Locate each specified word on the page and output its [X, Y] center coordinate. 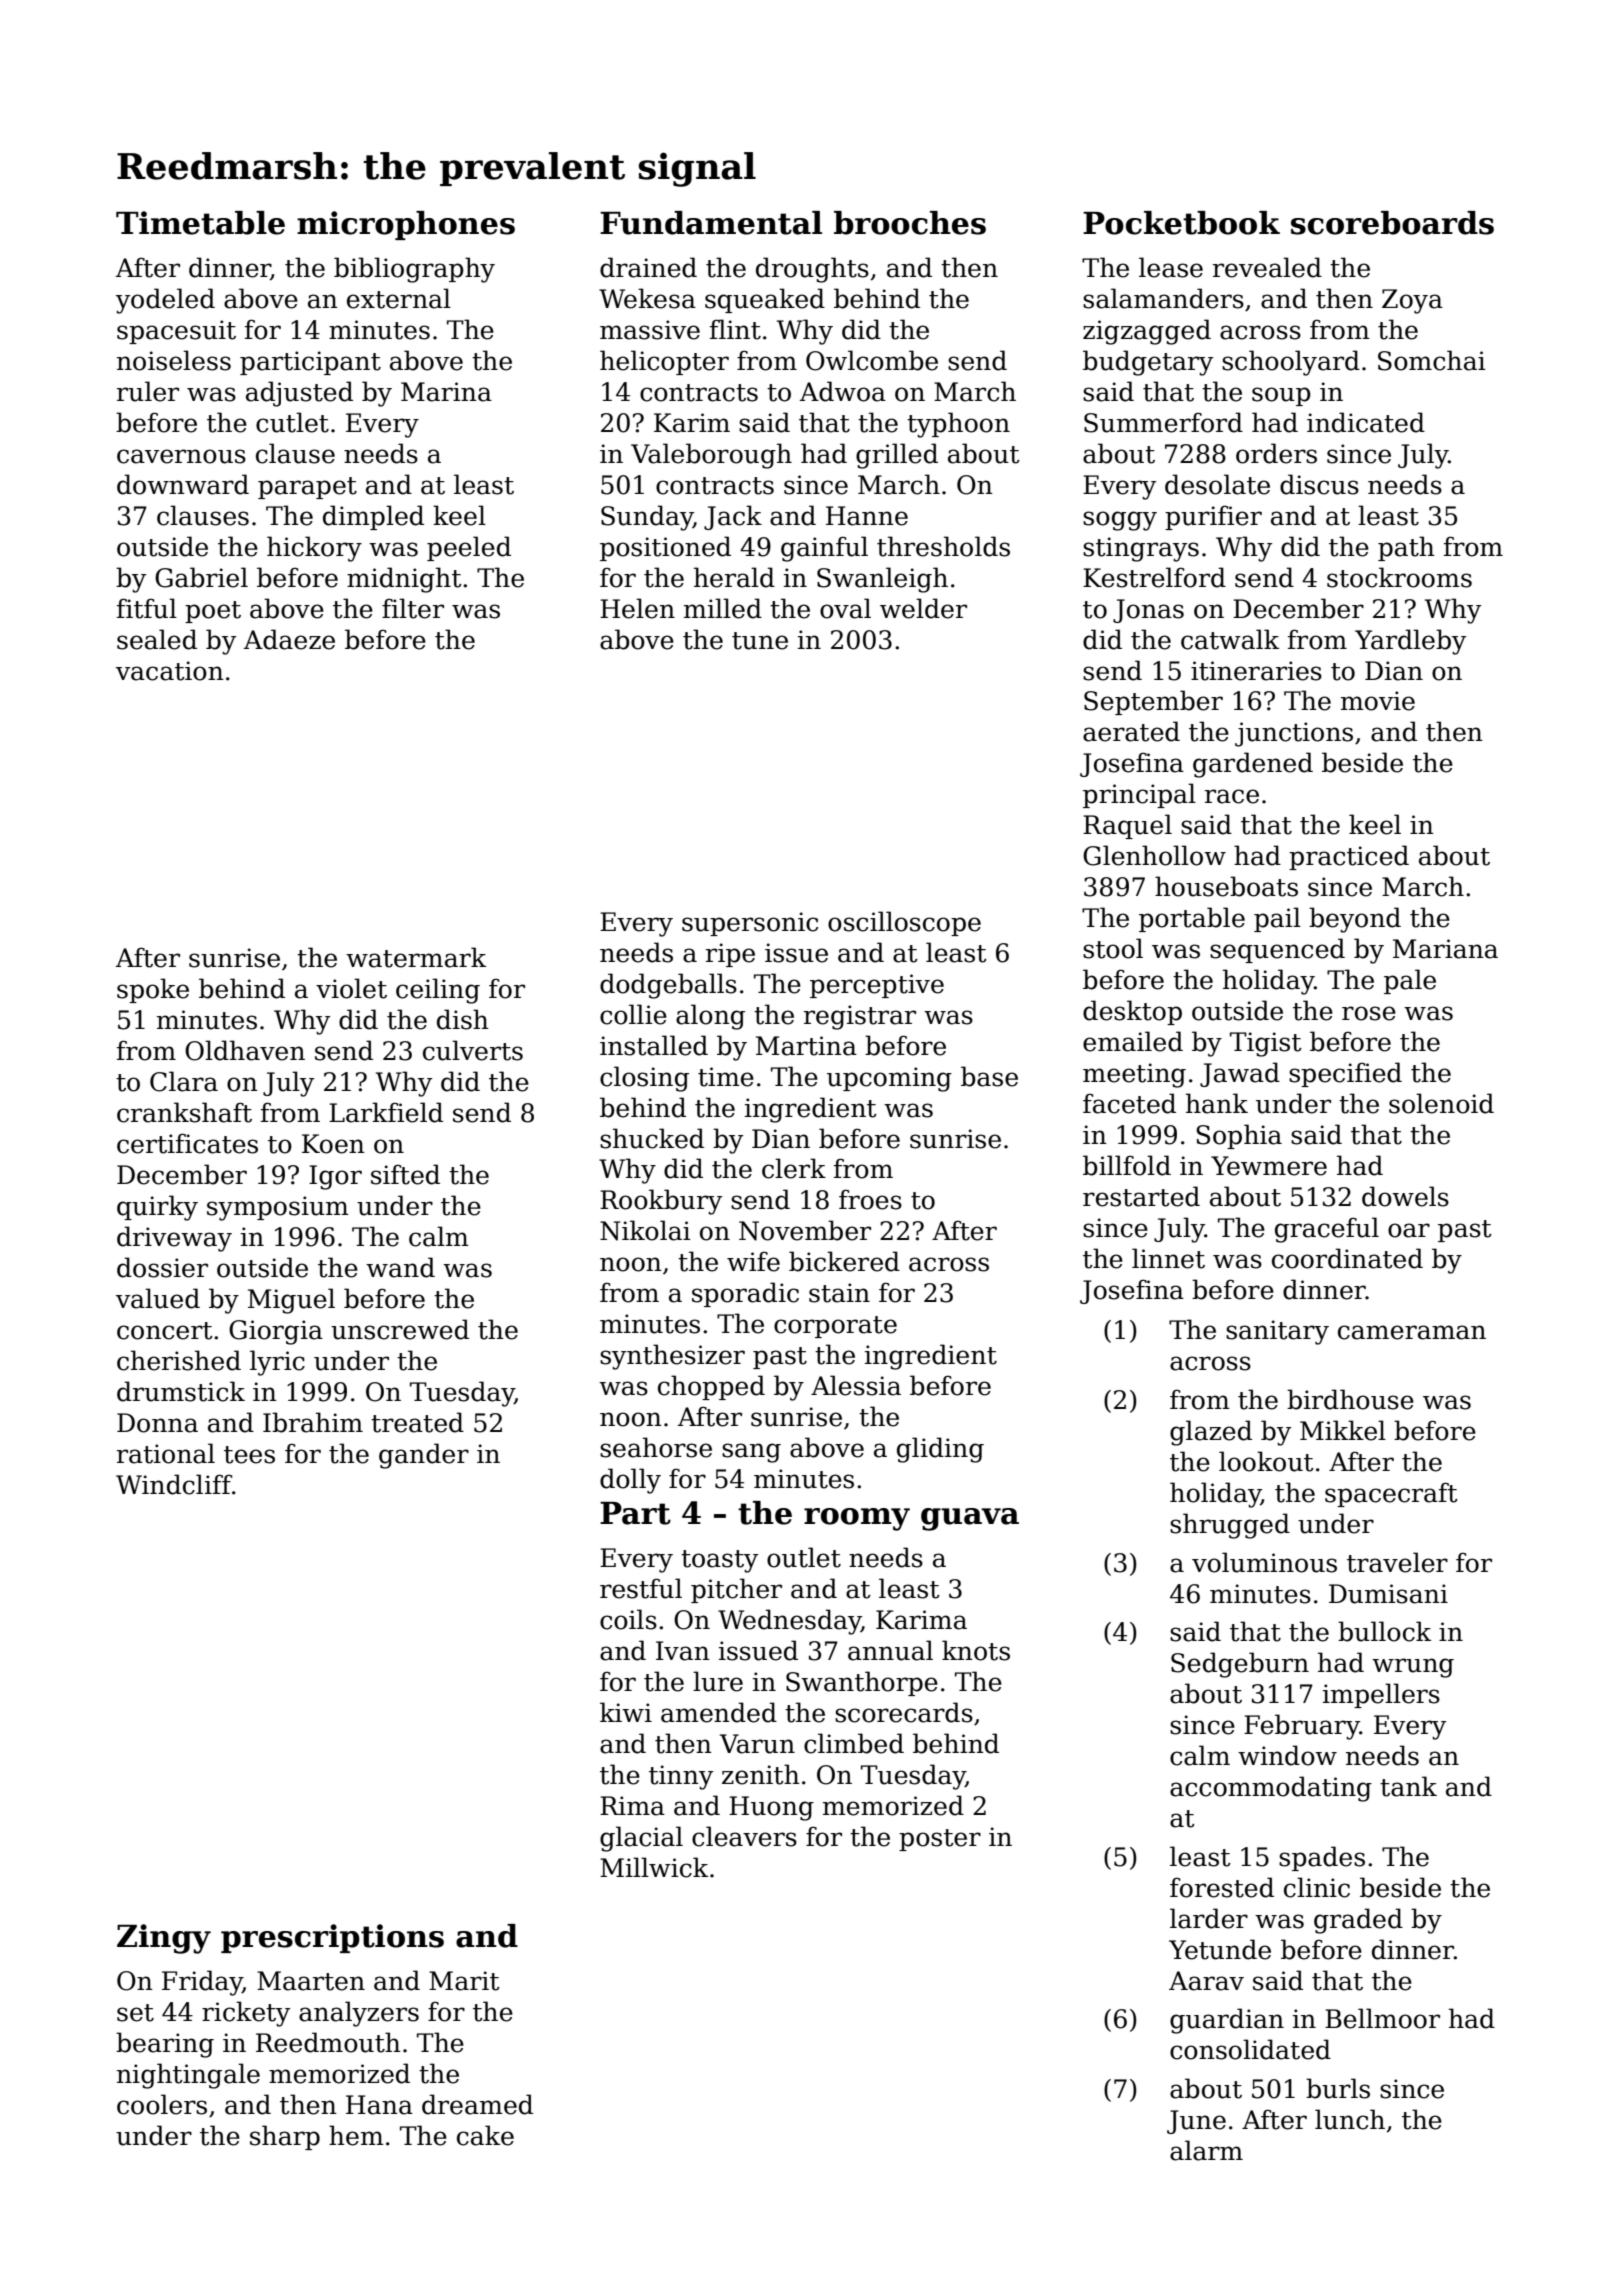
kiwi [626, 1712]
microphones [406, 225]
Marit [464, 1981]
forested [1222, 1887]
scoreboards [1392, 223]
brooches [910, 223]
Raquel [1127, 826]
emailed [1133, 1041]
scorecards [904, 1712]
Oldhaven [245, 1050]
